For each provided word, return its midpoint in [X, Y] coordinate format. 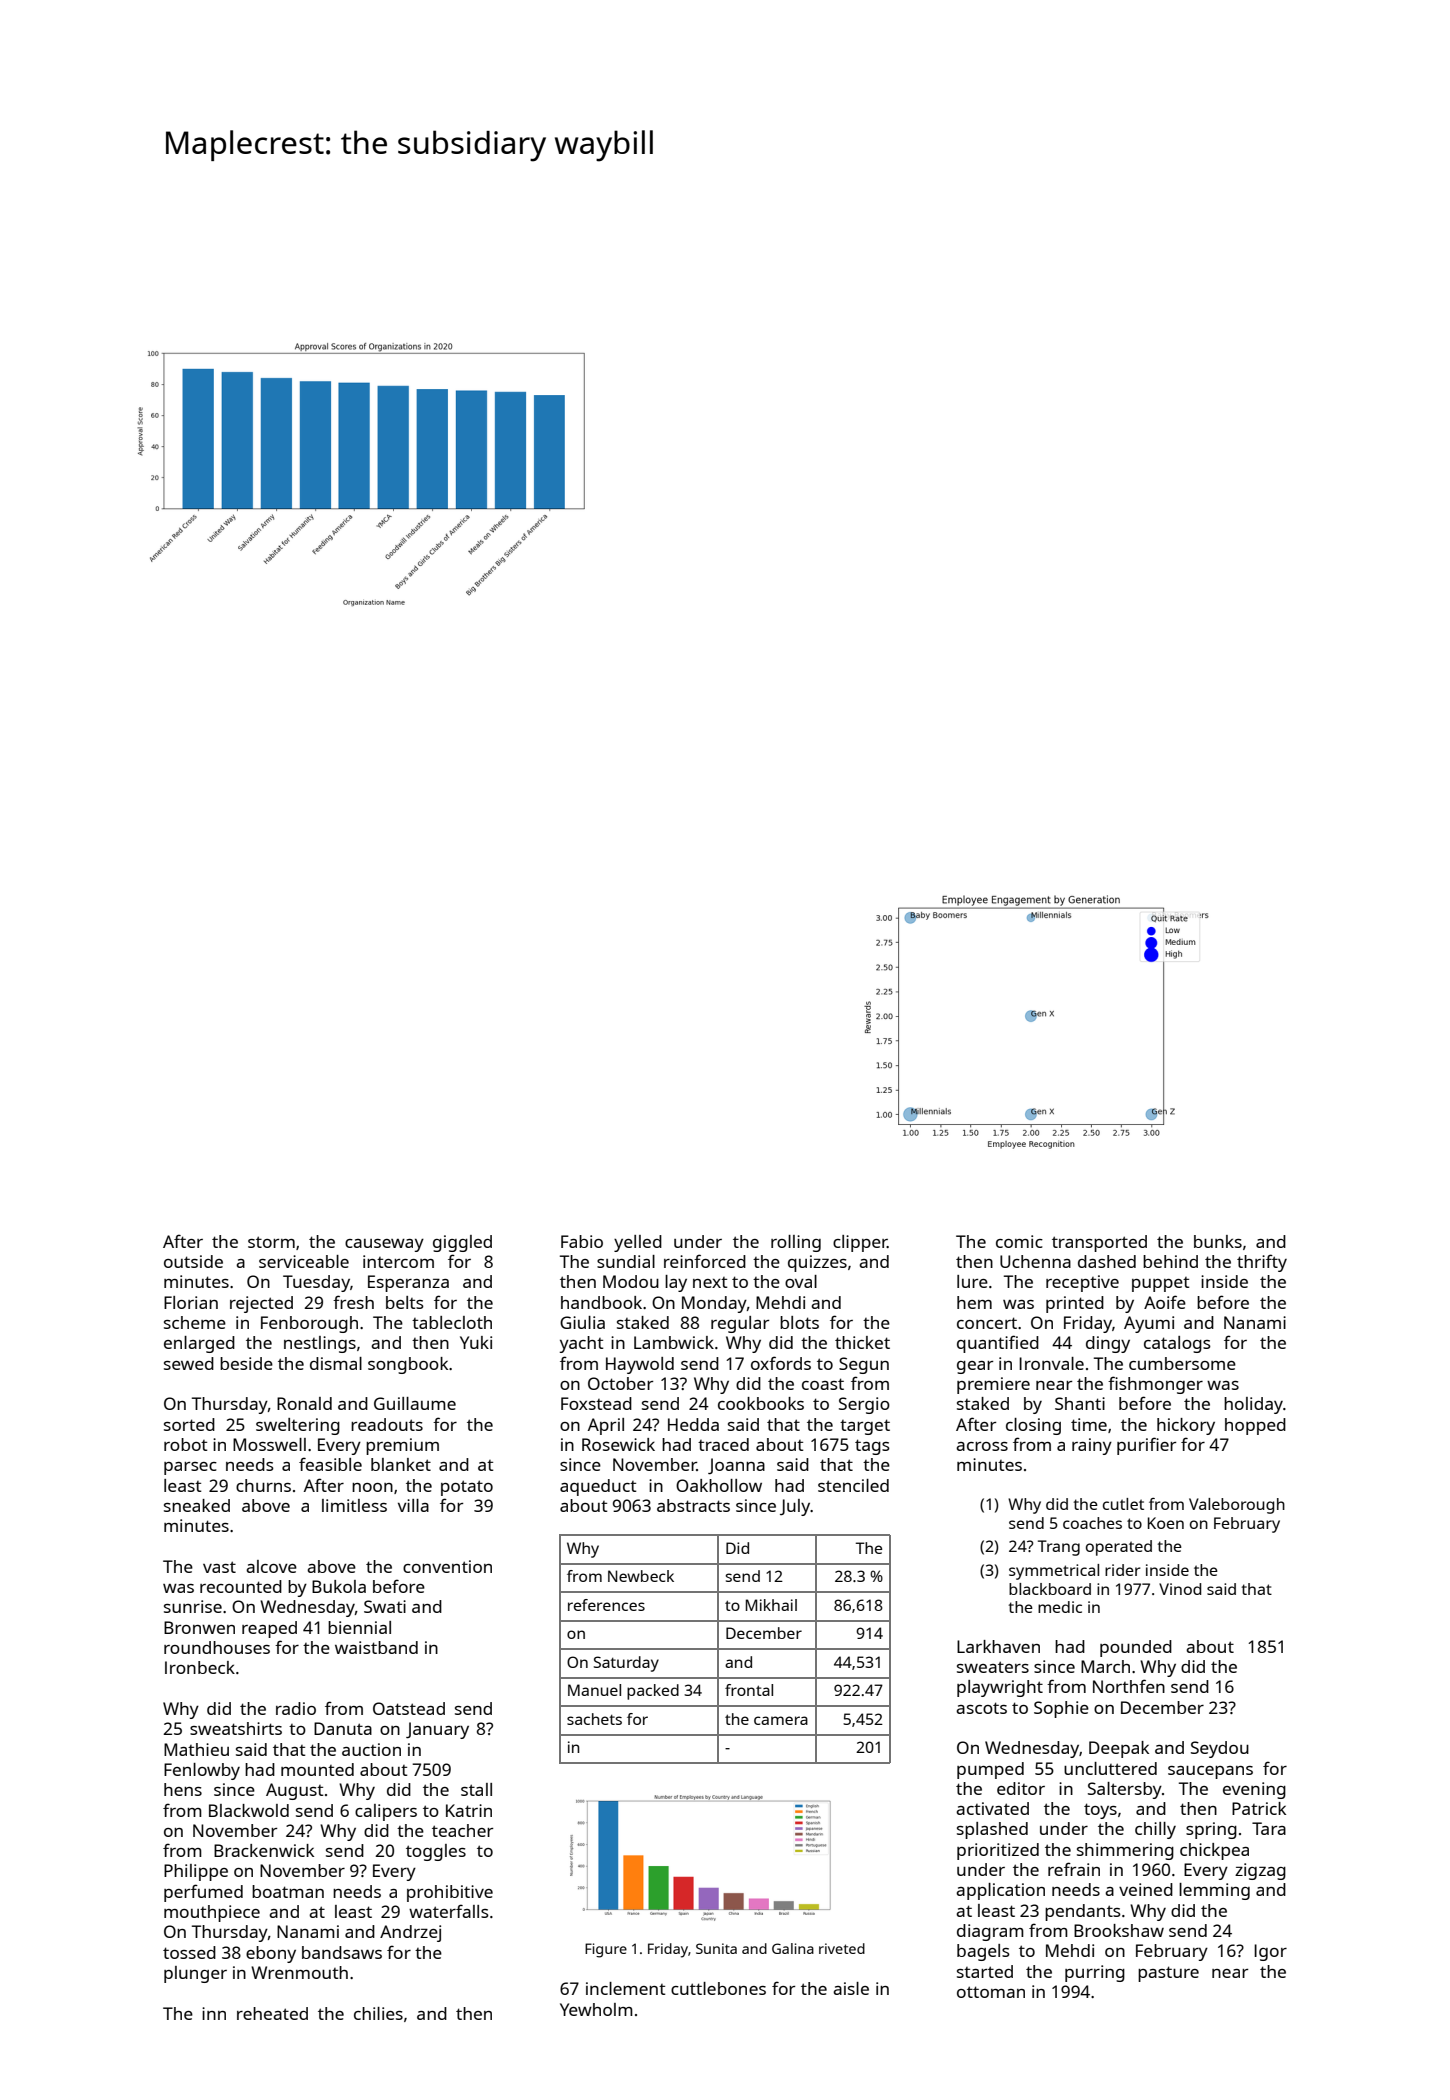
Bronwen [199, 1627]
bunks [1218, 1241]
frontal [749, 1690]
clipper [860, 1243]
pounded [1136, 1648]
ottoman [991, 1992]
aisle [851, 1988]
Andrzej [410, 1933]
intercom [398, 1261]
